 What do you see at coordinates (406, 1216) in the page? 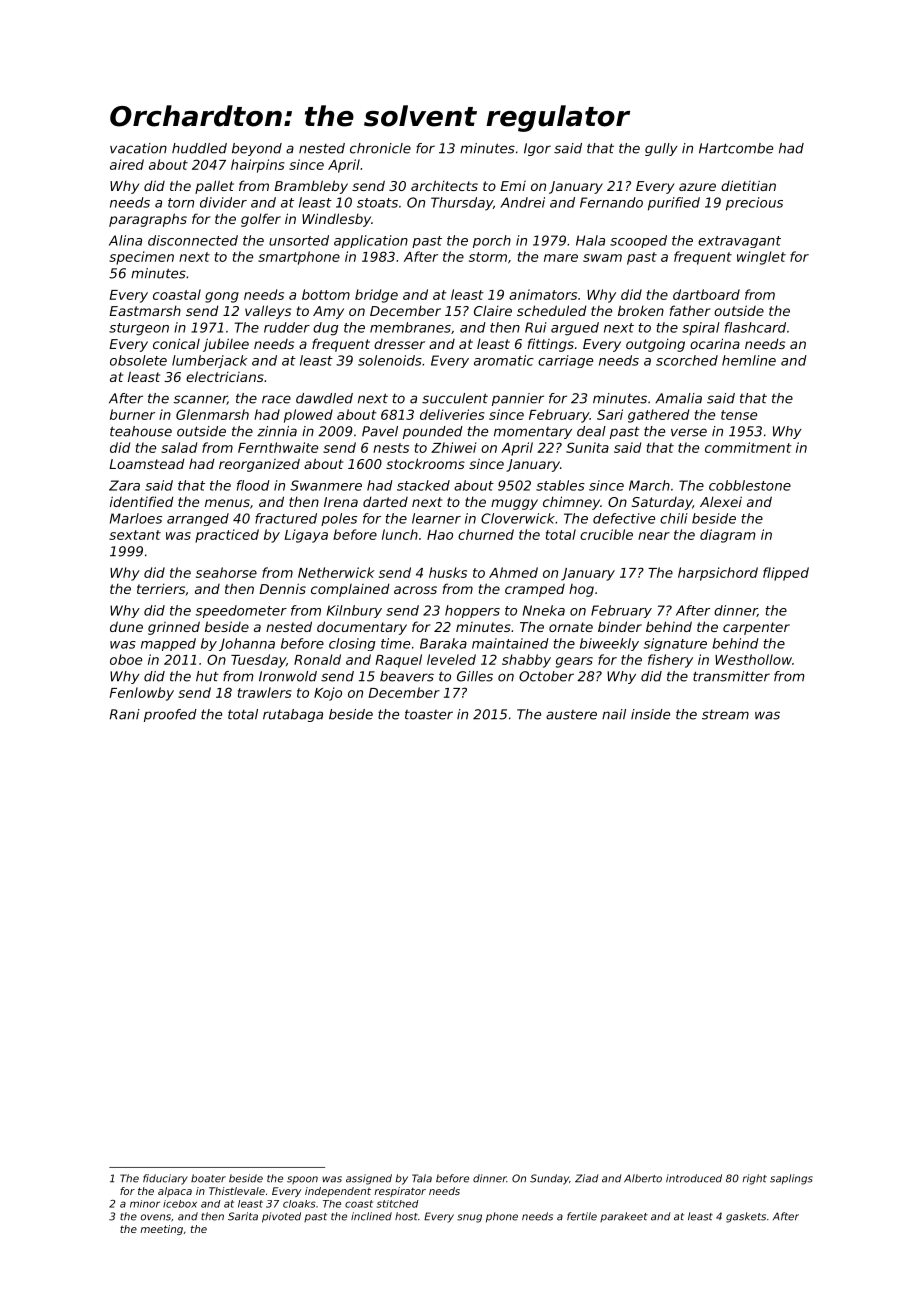
I see `host` at bounding box center [406, 1216].
